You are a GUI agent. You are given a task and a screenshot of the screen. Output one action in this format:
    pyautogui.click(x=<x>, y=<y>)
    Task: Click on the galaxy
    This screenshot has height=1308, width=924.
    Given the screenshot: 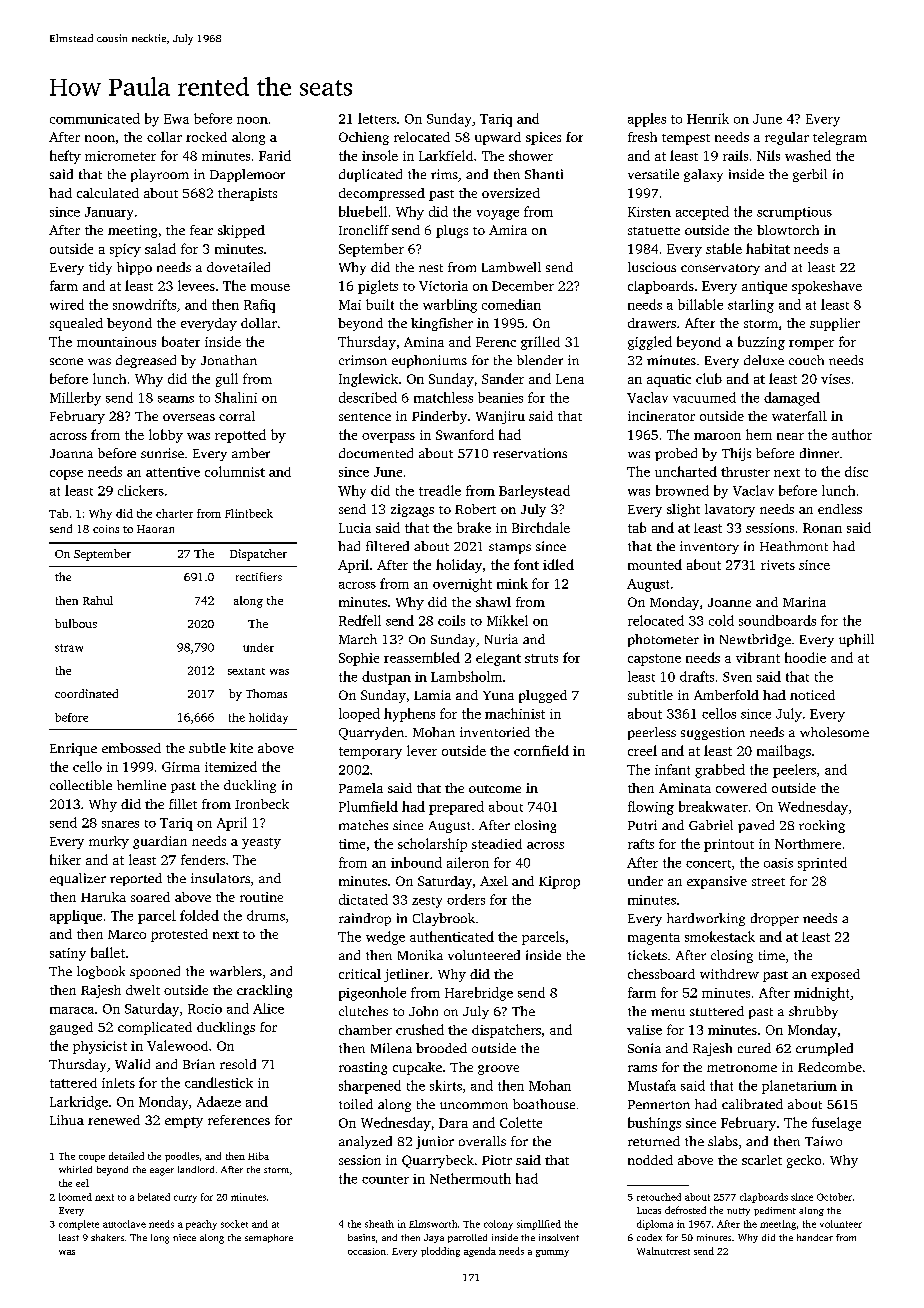 What is the action you would take?
    pyautogui.click(x=703, y=175)
